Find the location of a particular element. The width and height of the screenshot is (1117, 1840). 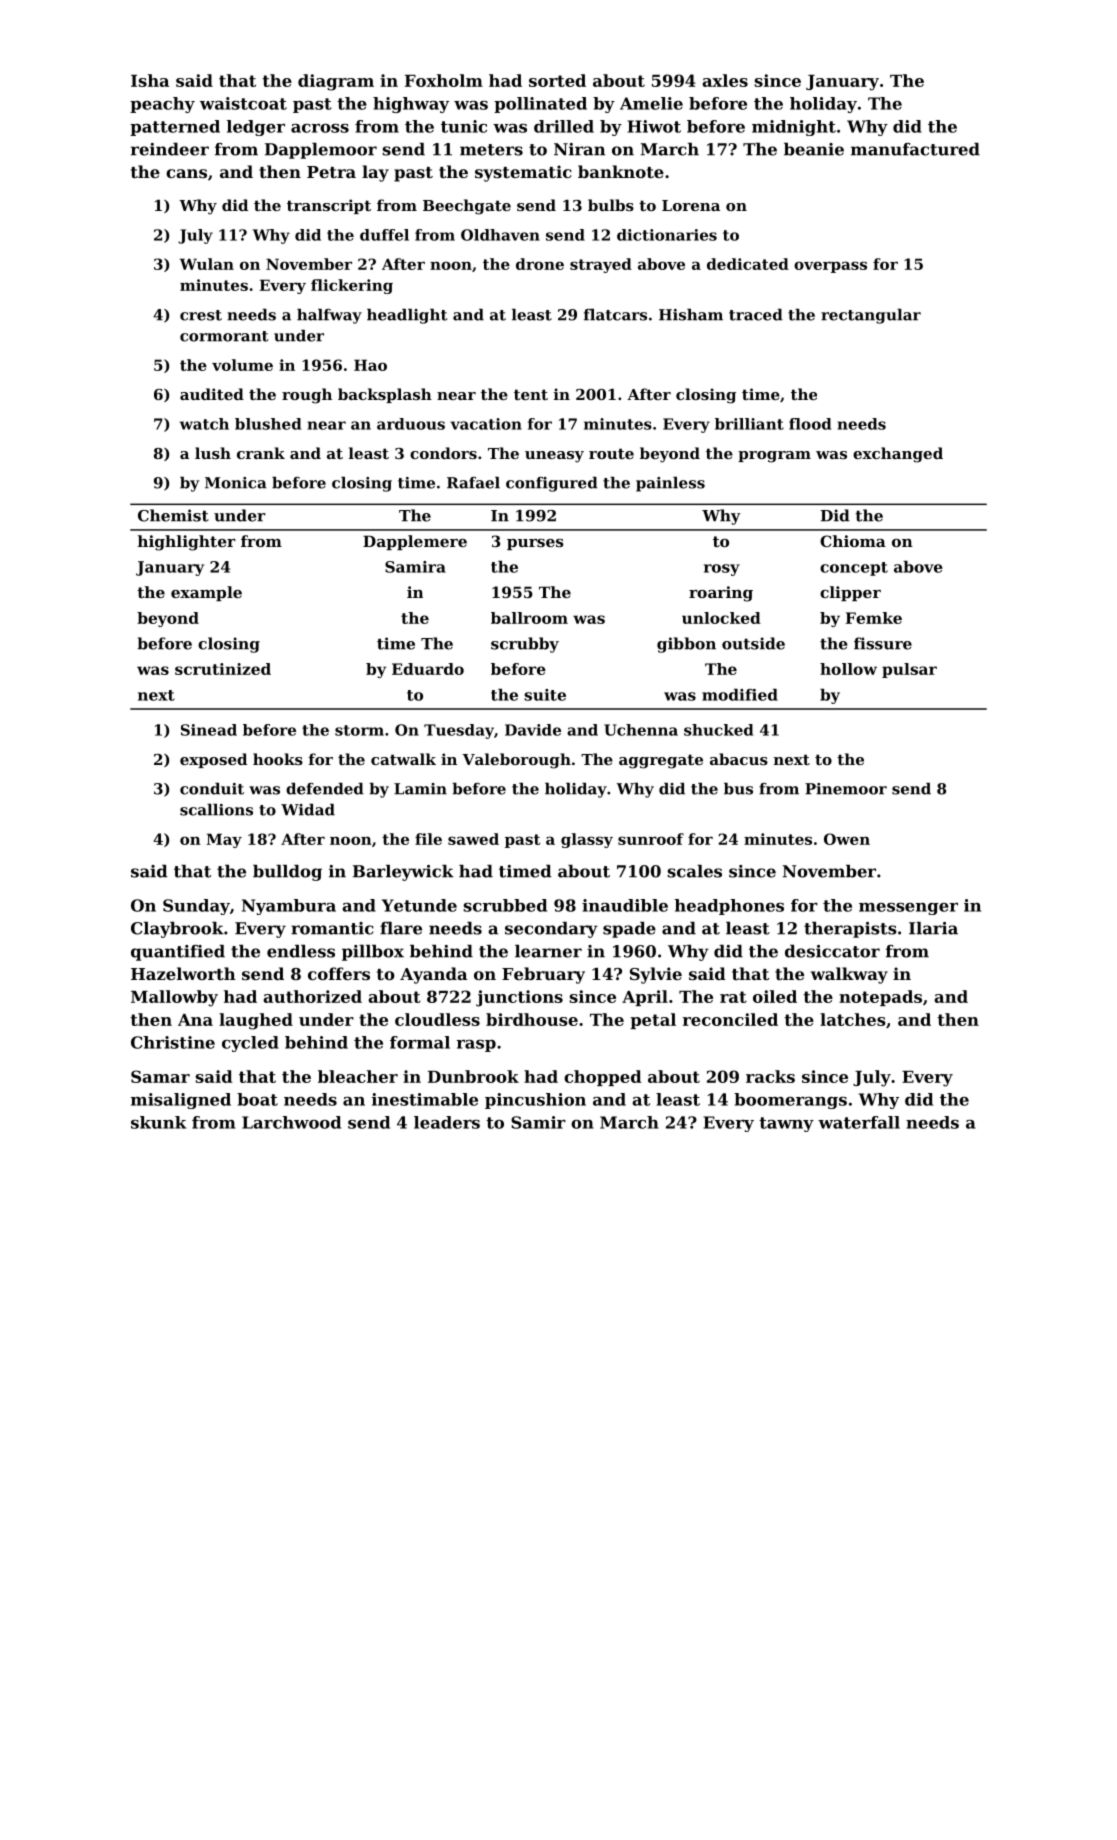

Foxholm is located at coordinates (444, 80).
